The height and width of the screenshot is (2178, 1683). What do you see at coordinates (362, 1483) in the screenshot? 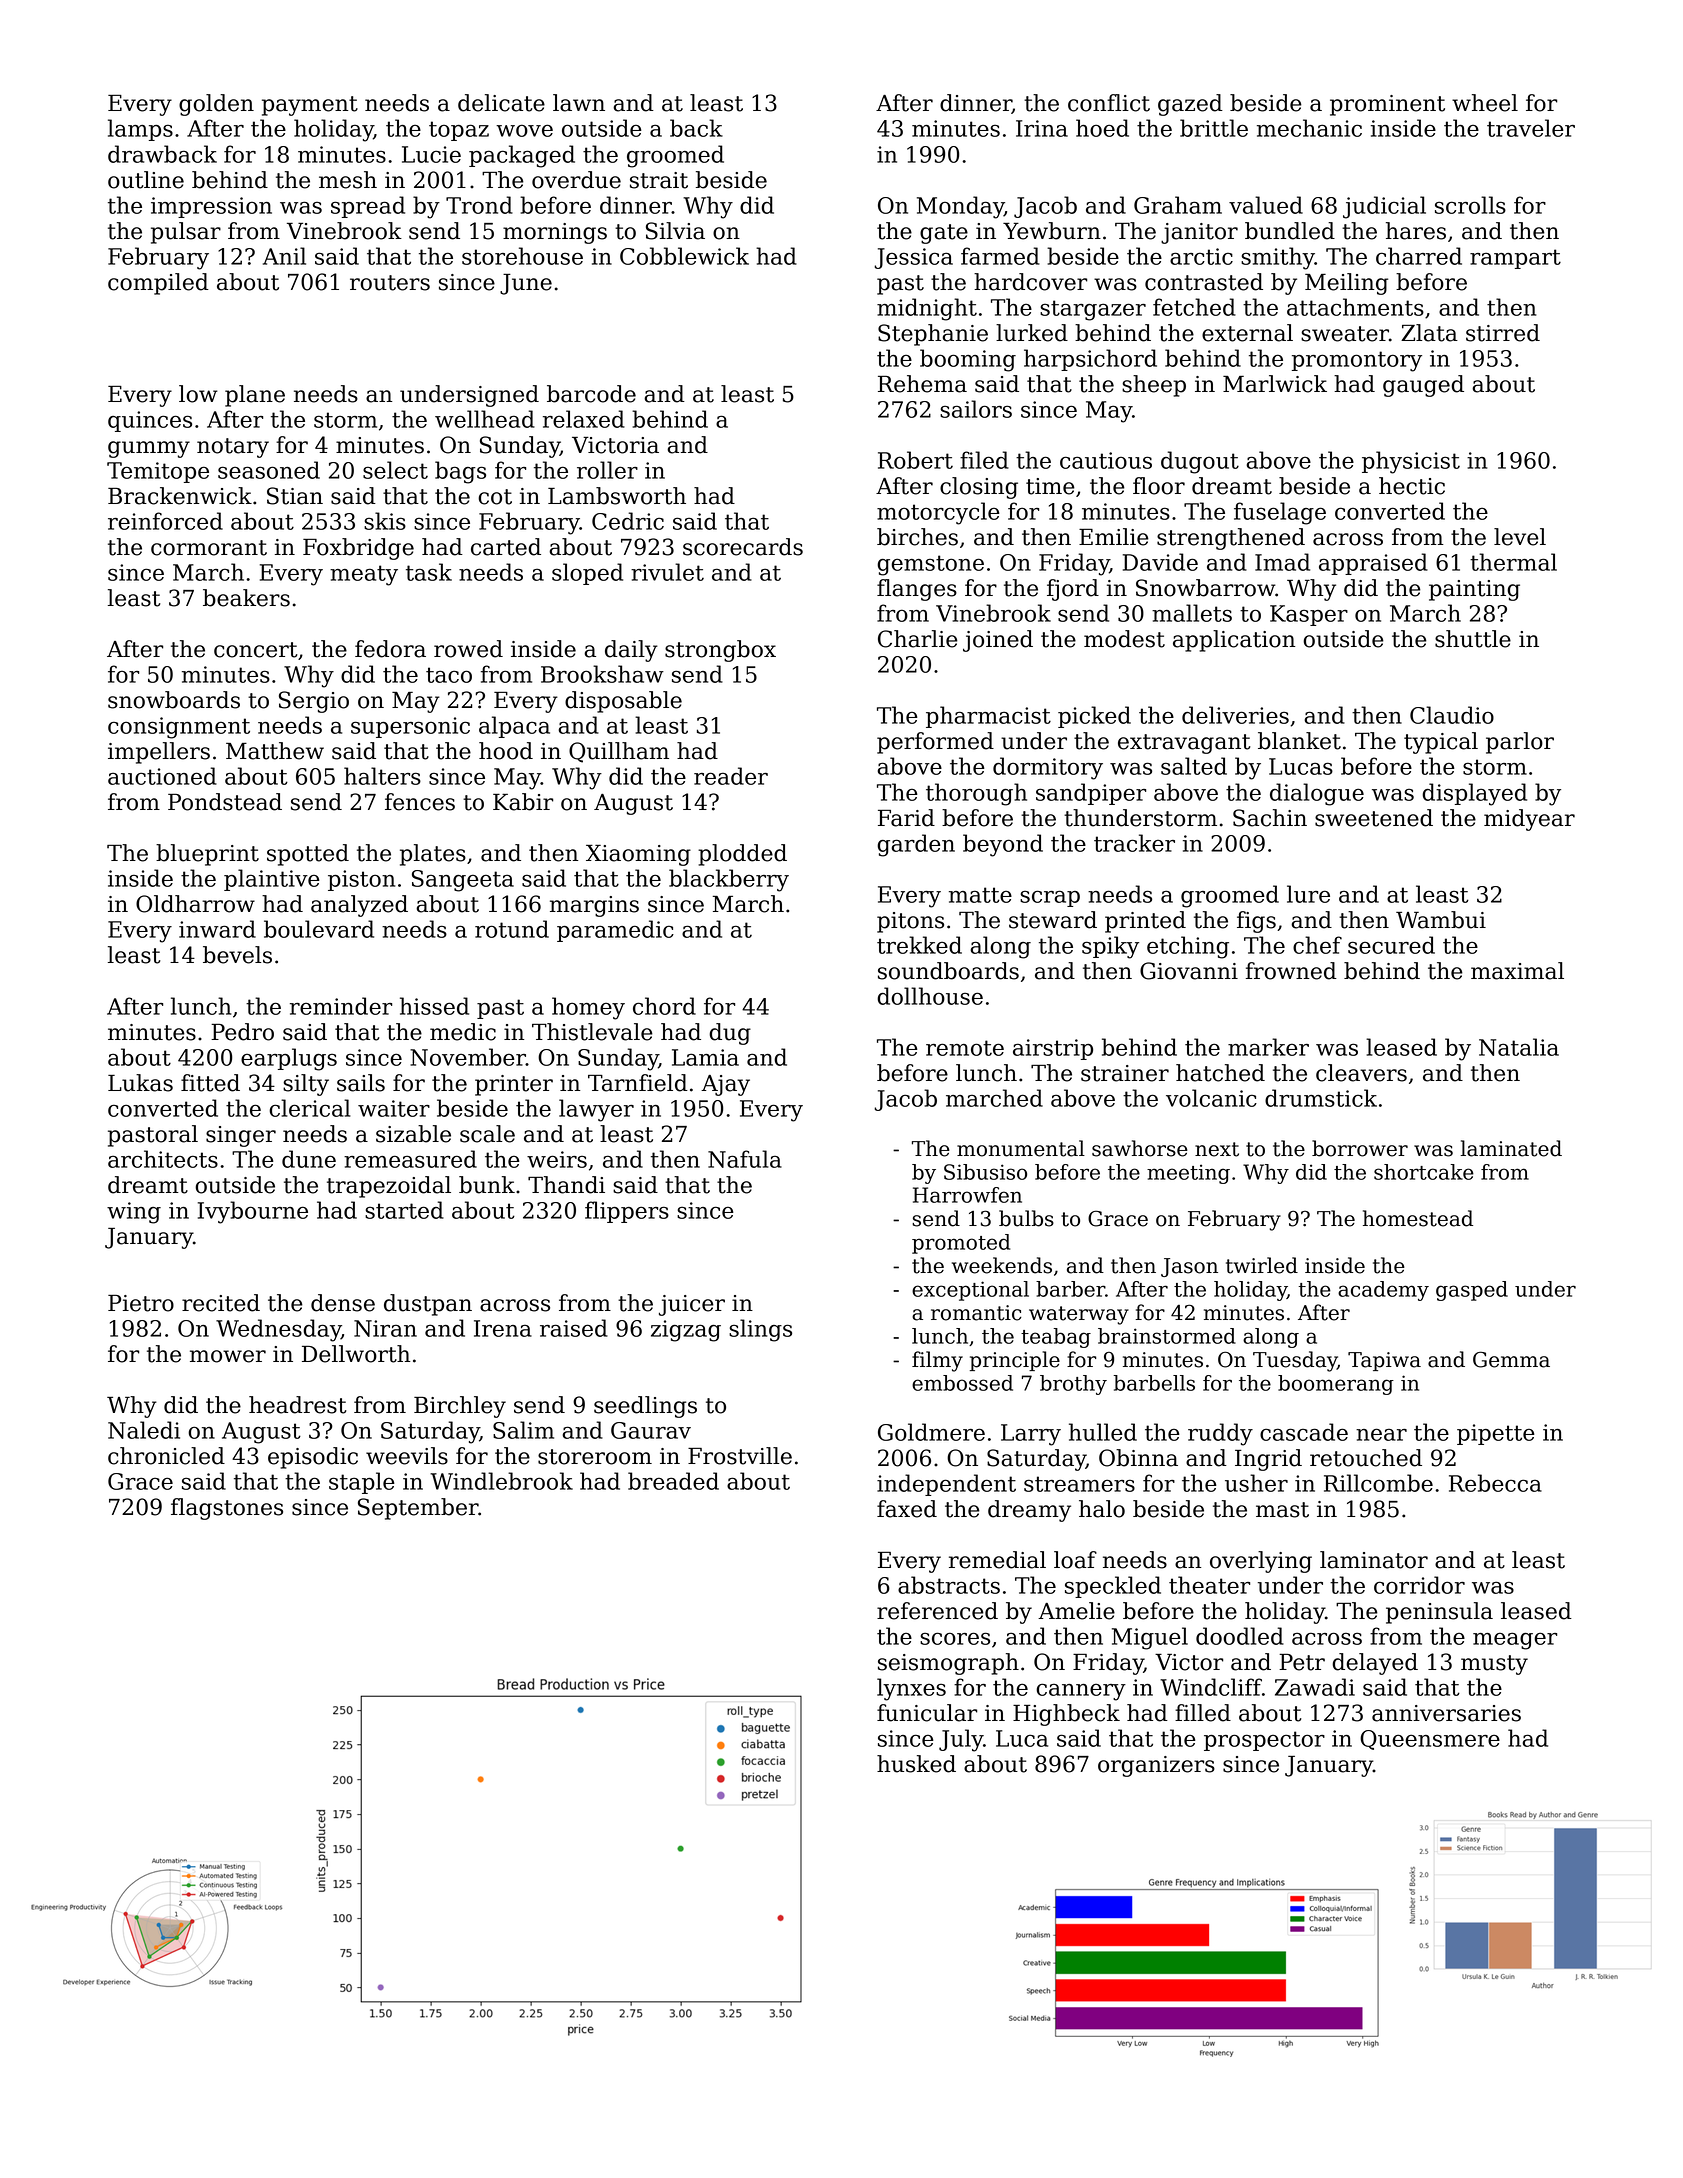
I see `staple` at bounding box center [362, 1483].
